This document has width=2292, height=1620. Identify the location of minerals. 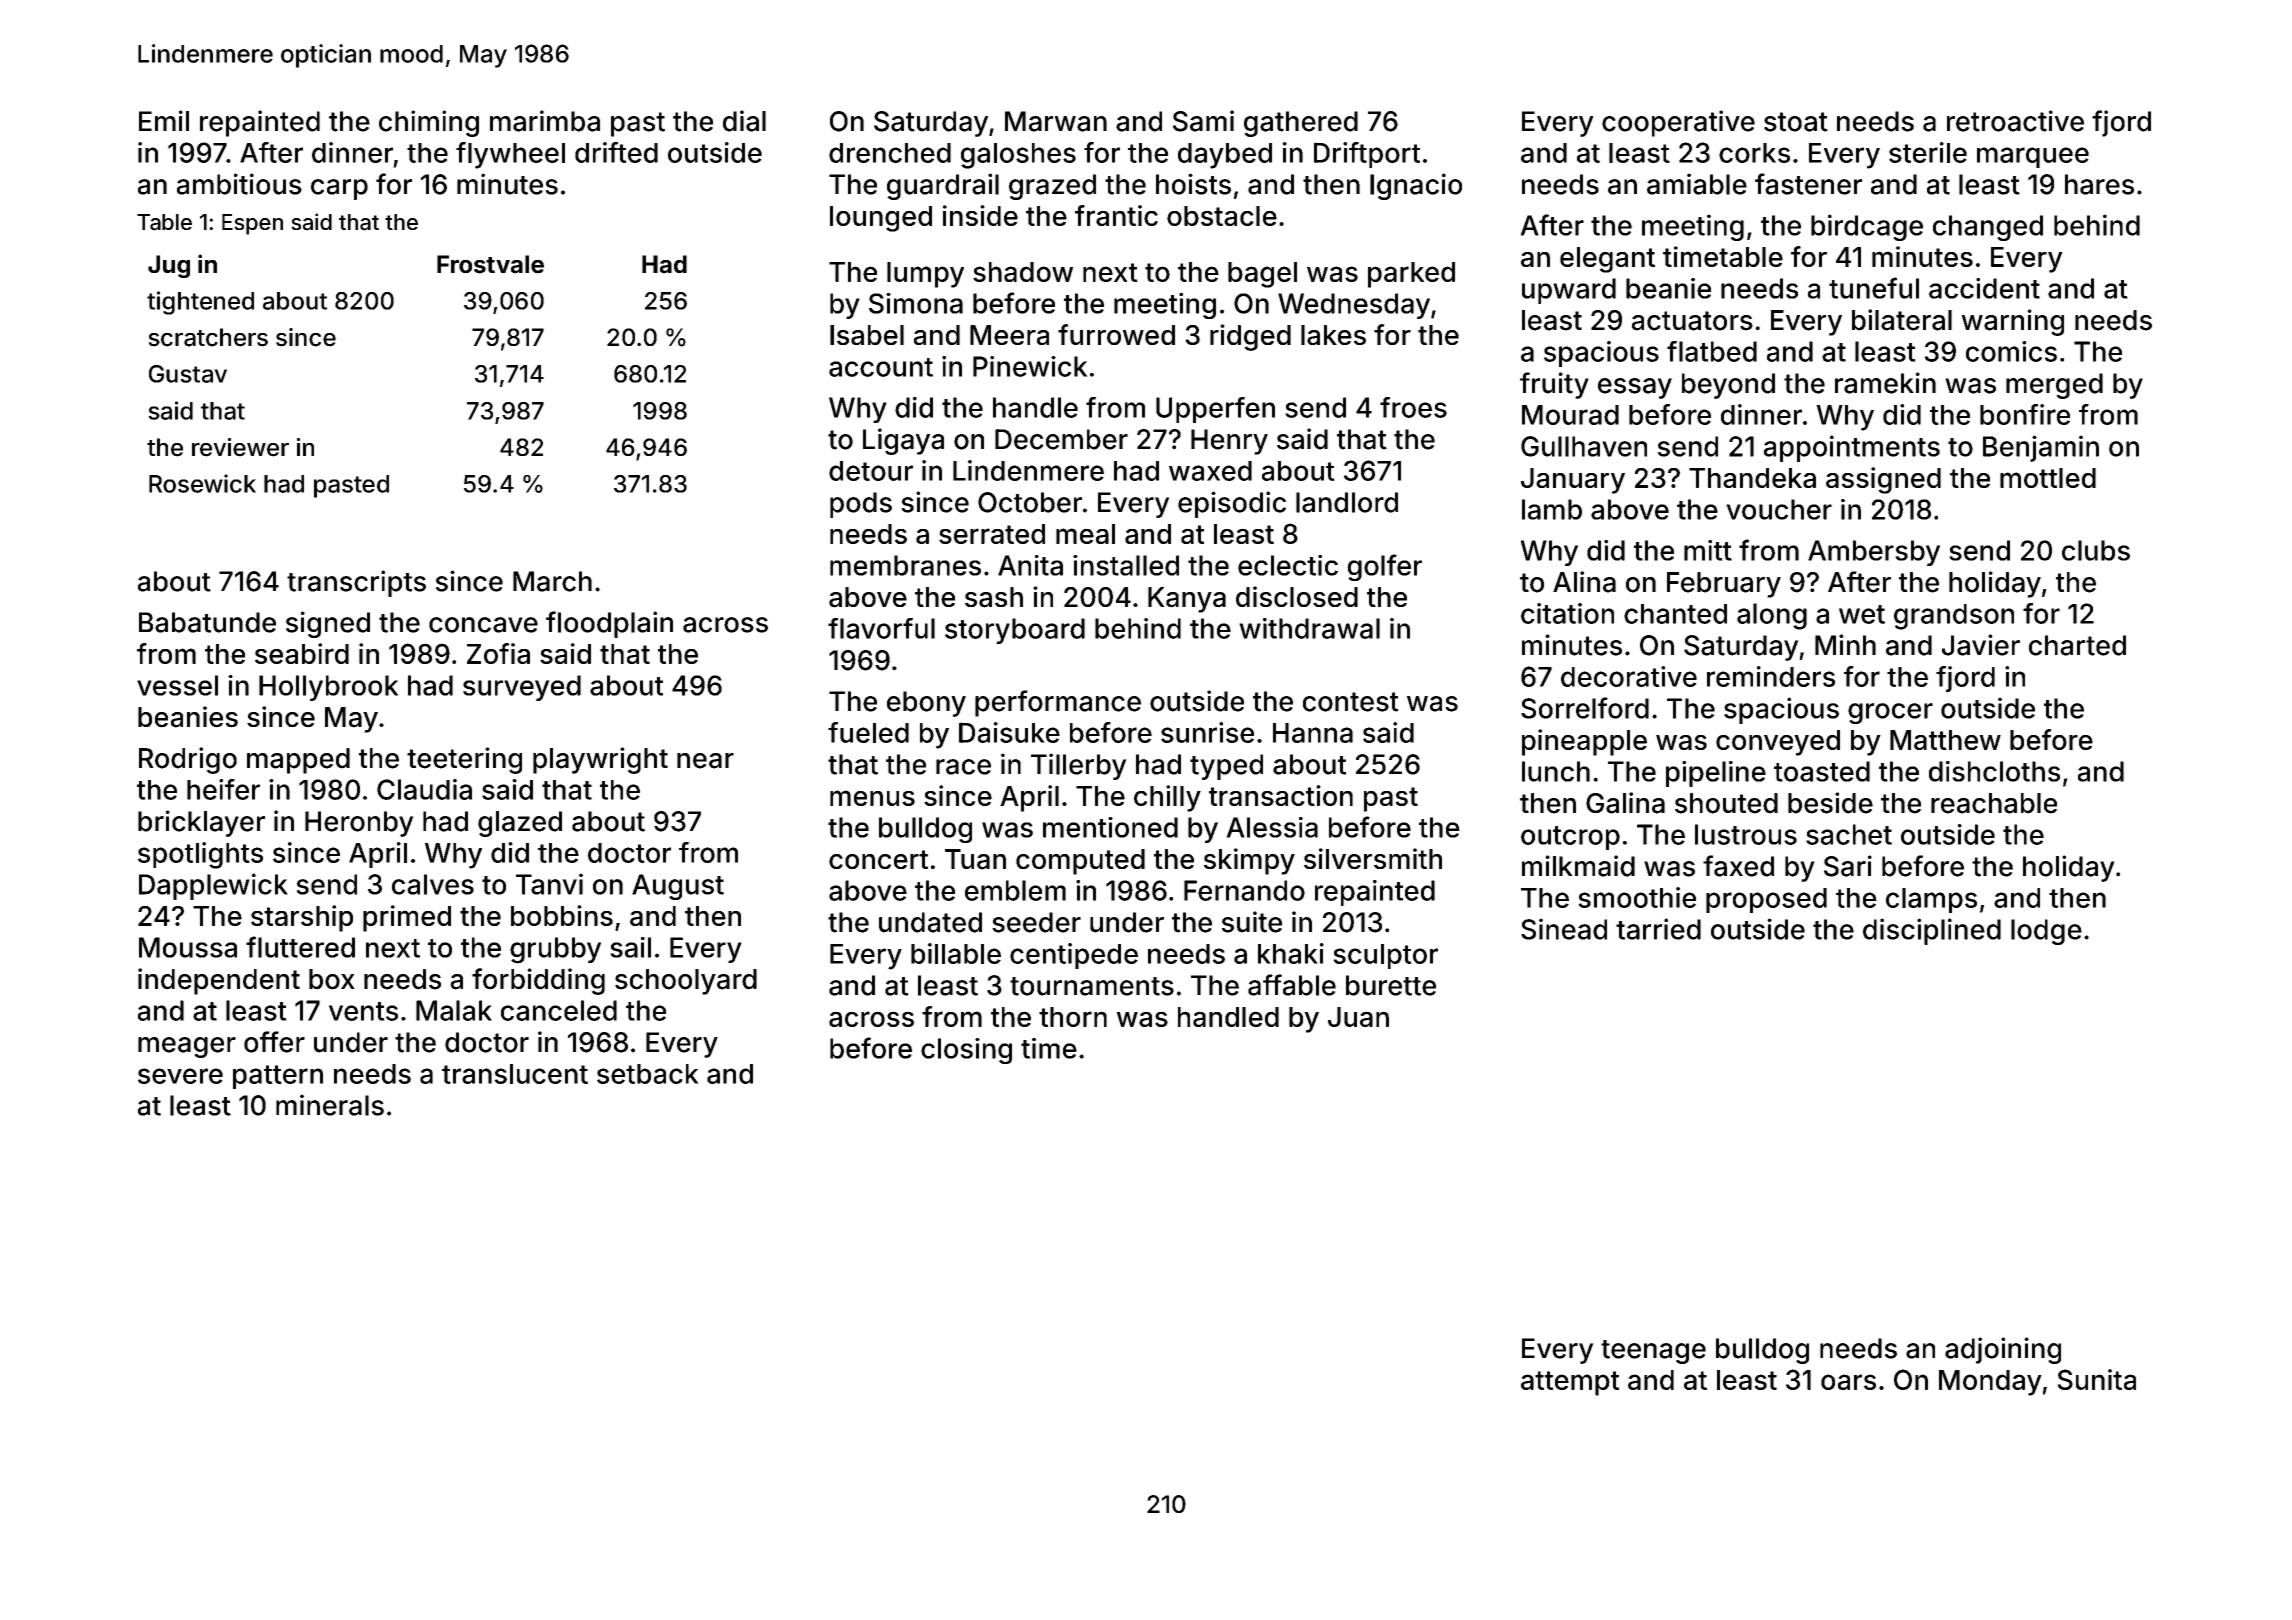
(330, 1105).
